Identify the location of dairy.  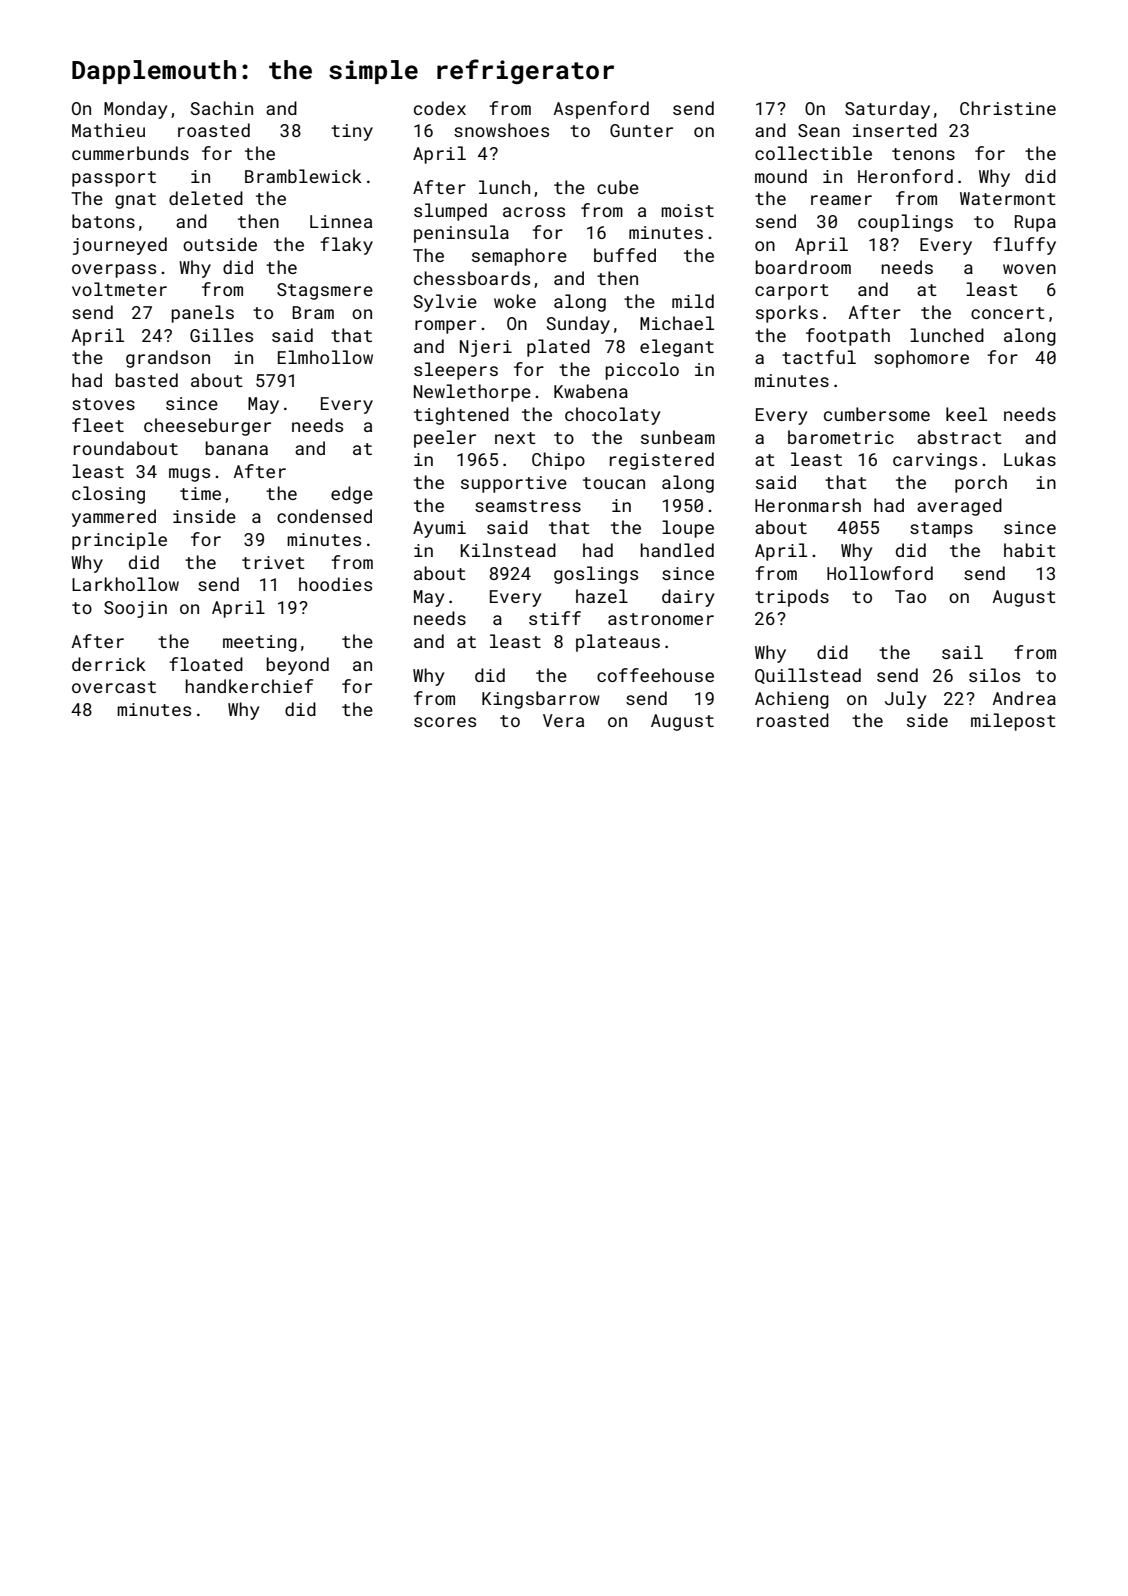
(688, 598).
